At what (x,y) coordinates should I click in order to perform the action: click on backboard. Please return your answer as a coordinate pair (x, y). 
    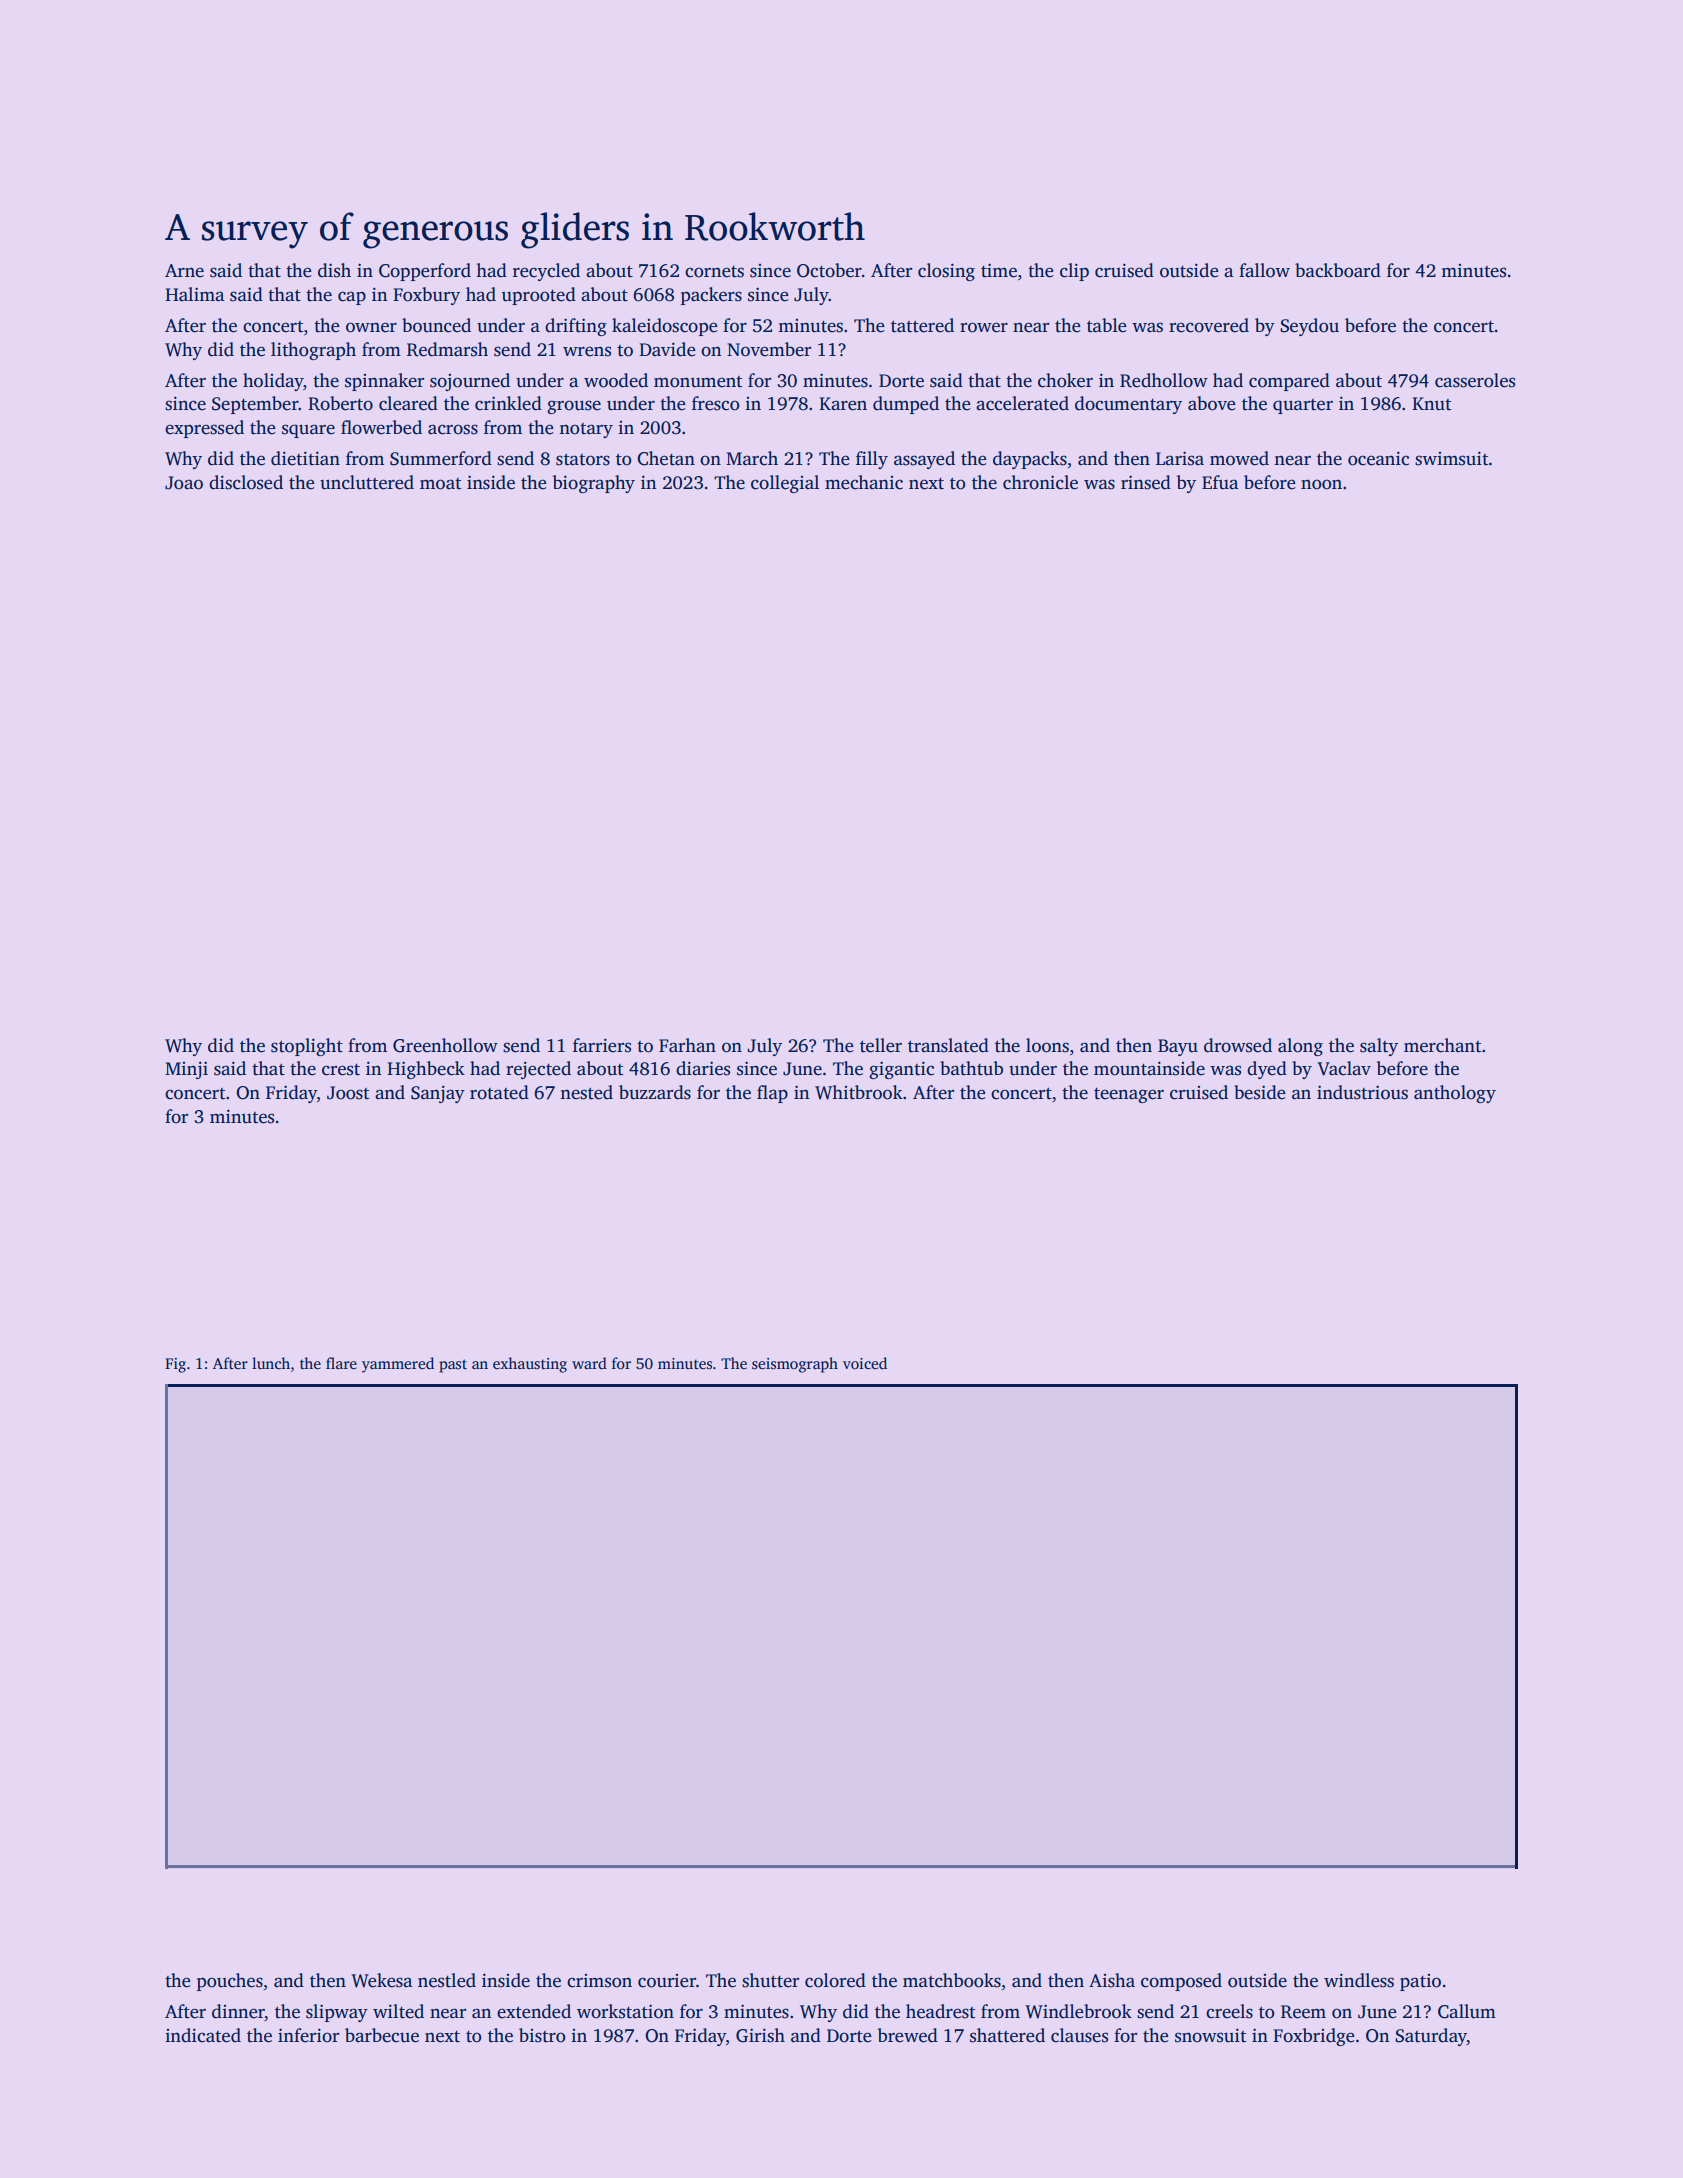
    Looking at the image, I should click on (1338, 270).
